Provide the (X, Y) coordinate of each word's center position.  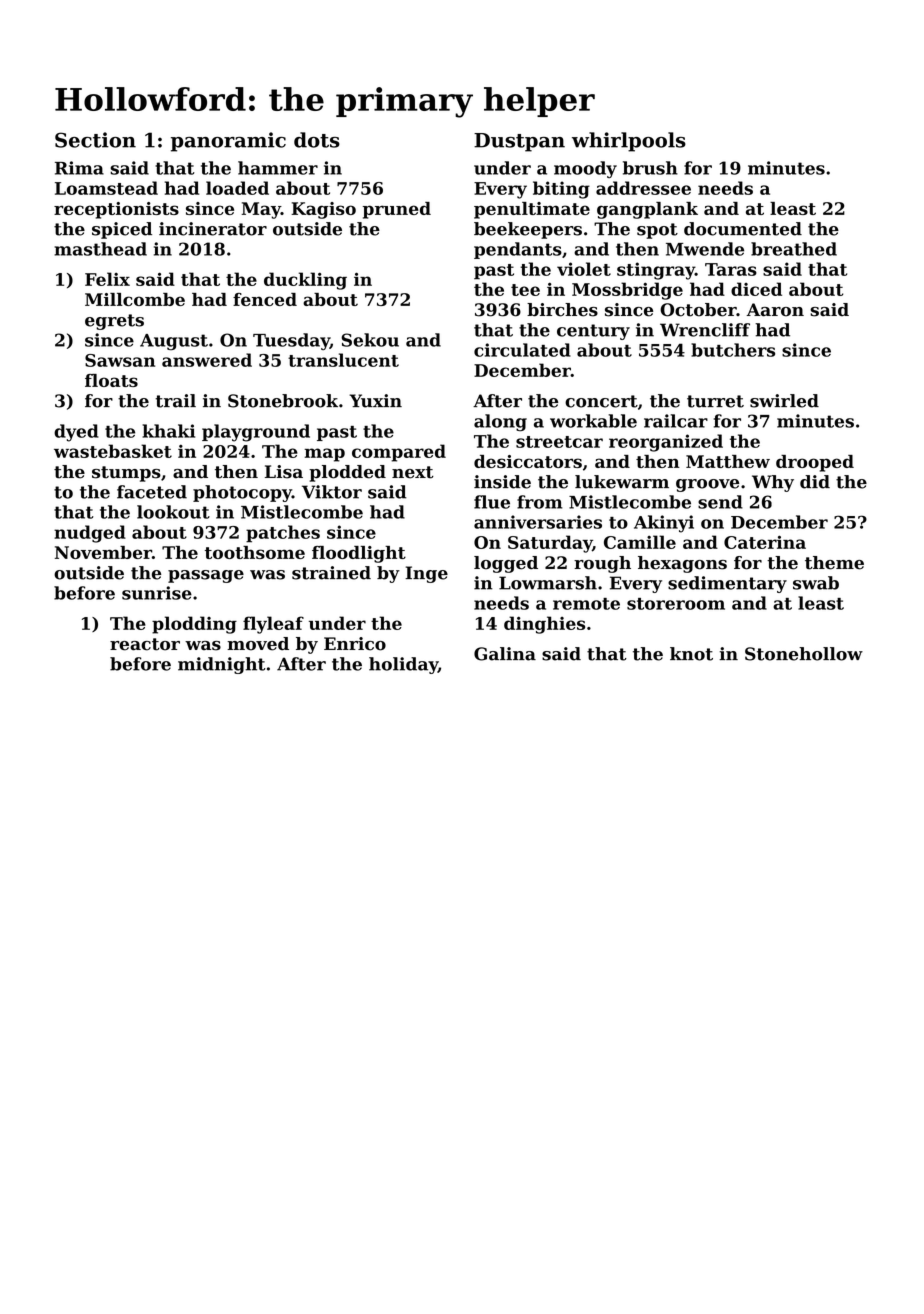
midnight (221, 665)
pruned (397, 210)
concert (601, 401)
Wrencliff (705, 330)
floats (111, 380)
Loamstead (106, 188)
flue (492, 502)
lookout (173, 512)
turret (715, 401)
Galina (505, 654)
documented (743, 229)
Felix (107, 279)
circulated (522, 350)
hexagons (682, 564)
